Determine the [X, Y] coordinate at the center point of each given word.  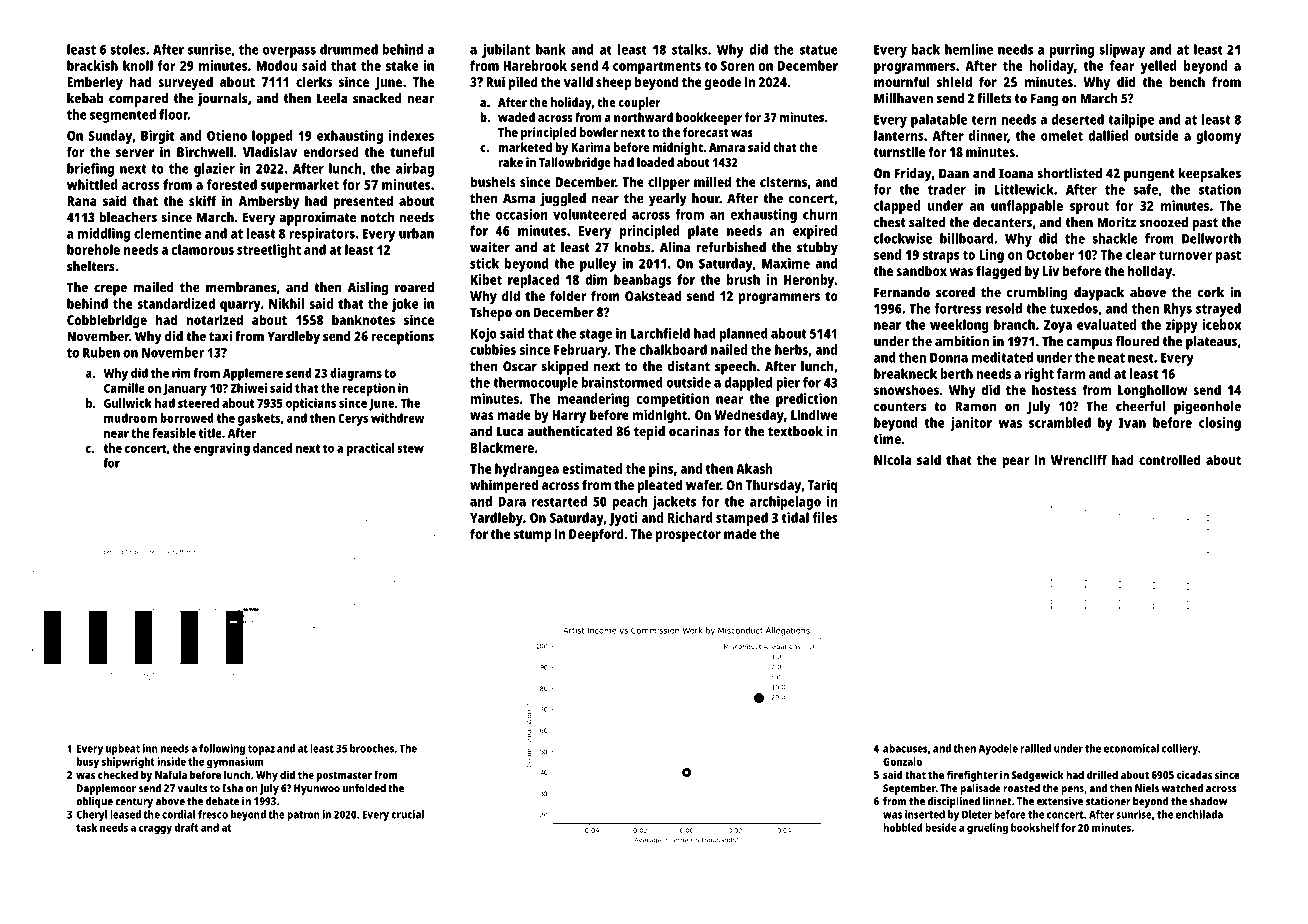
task [86, 827]
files [825, 517]
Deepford [596, 535]
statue [819, 50]
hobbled [903, 827]
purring [1072, 51]
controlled [1169, 459]
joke [405, 305]
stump [532, 536]
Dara [512, 502]
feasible [174, 433]
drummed [349, 49]
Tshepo [491, 314]
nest [1141, 358]
